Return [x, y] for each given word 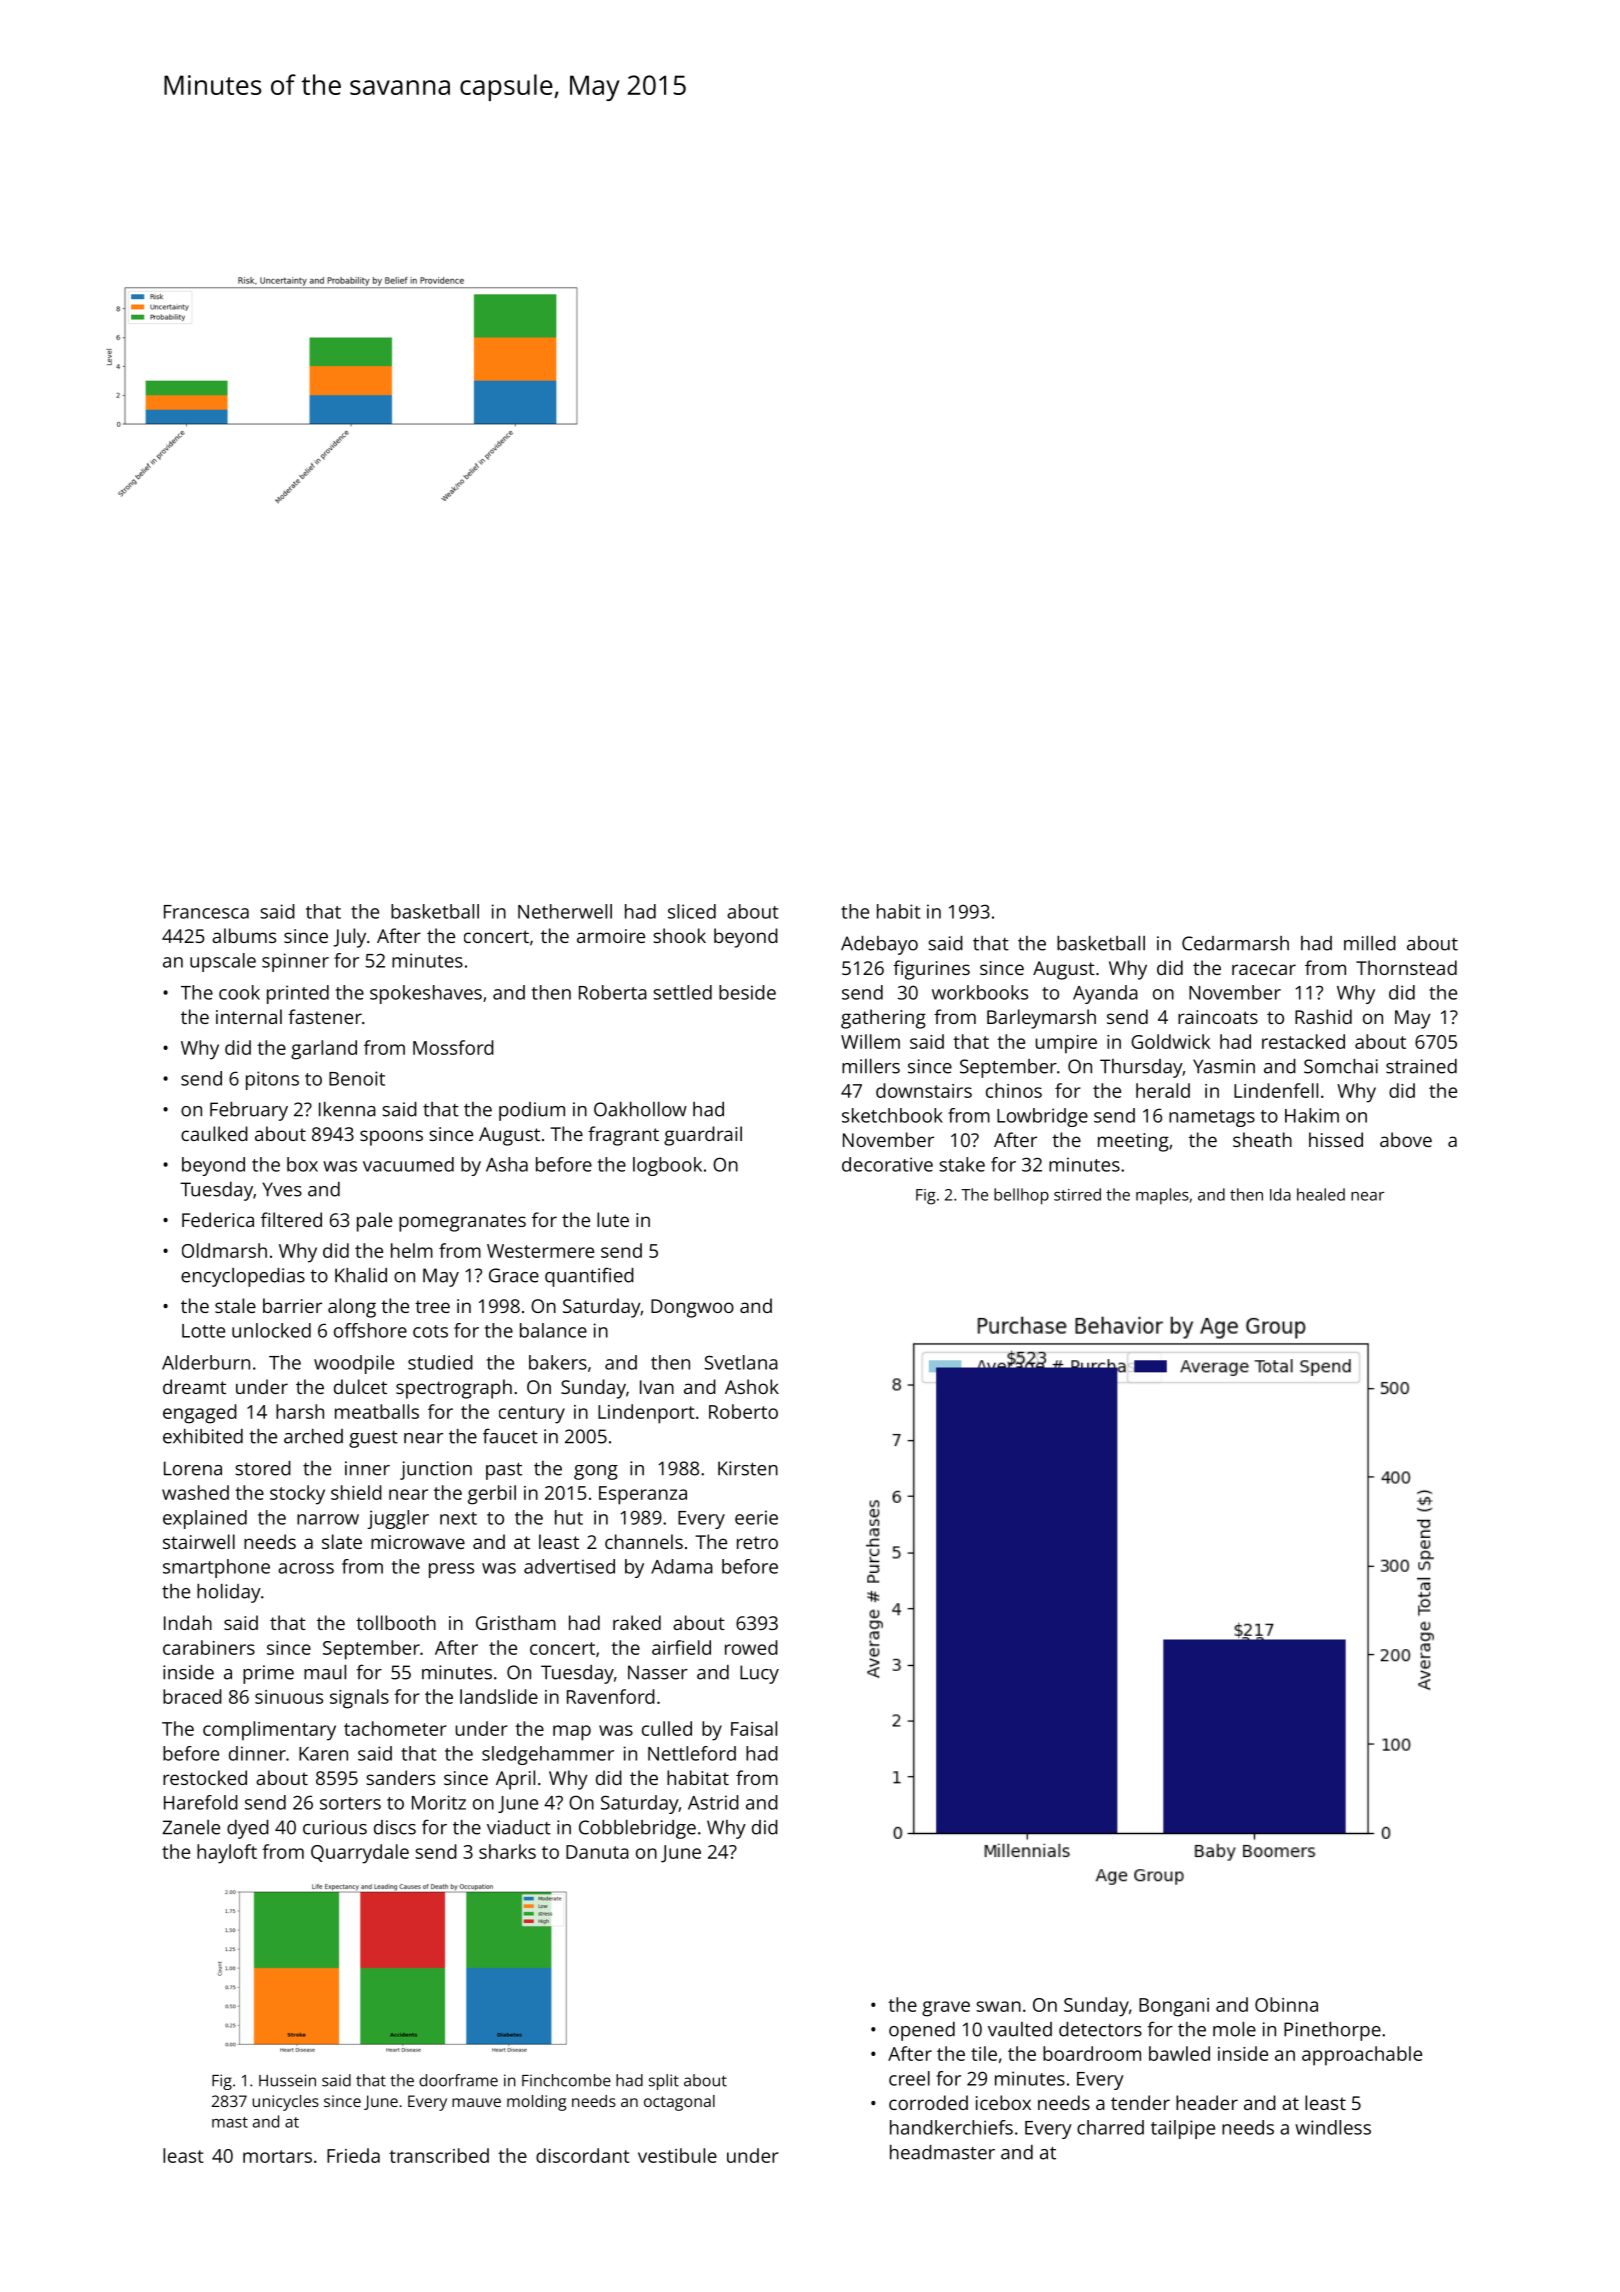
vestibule [677, 2155]
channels [644, 1541]
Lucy [759, 1674]
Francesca [206, 912]
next [458, 1518]
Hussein [287, 2080]
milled [1370, 943]
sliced [692, 911]
